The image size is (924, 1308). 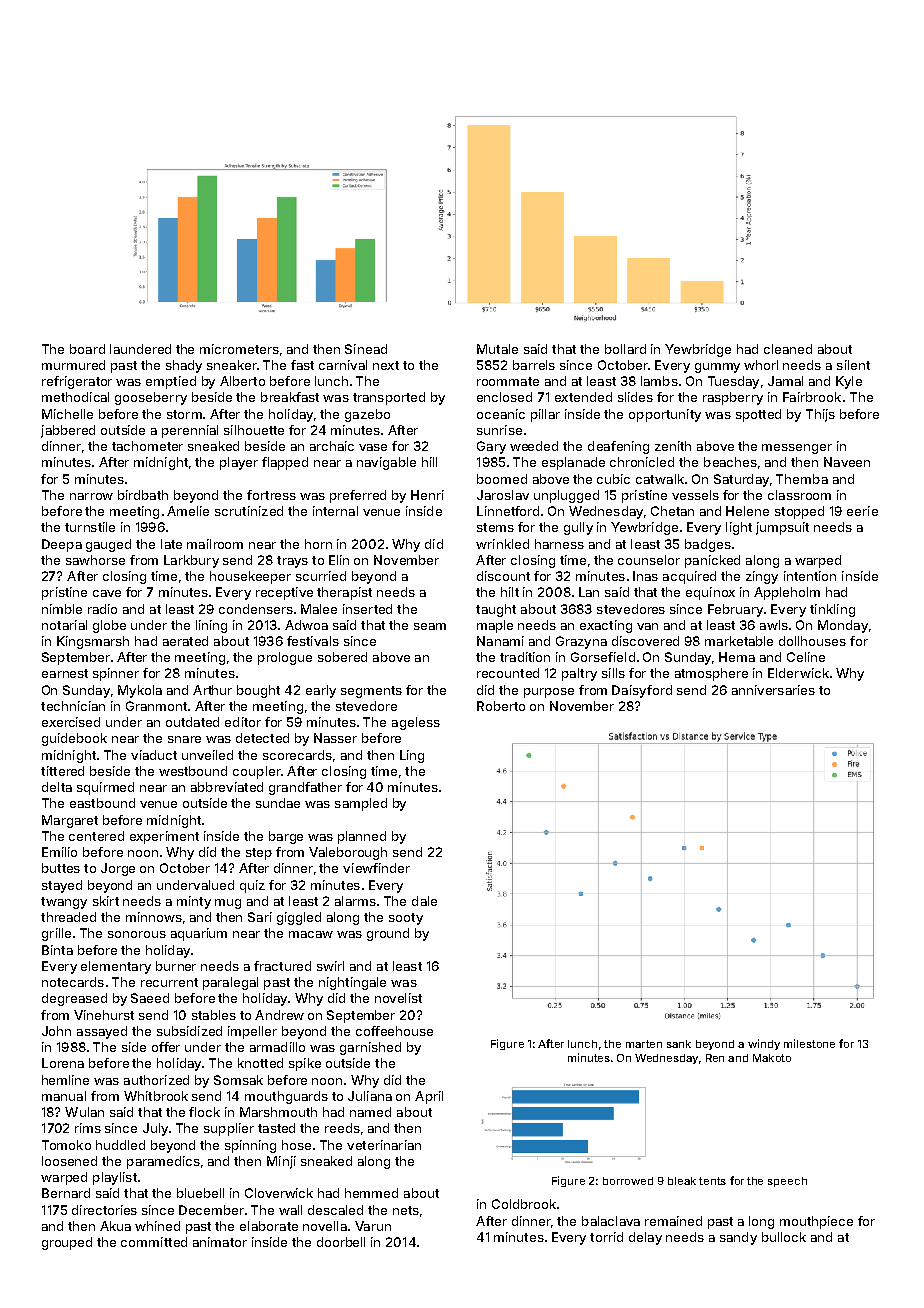 I want to click on micrometers, so click(x=239, y=349).
